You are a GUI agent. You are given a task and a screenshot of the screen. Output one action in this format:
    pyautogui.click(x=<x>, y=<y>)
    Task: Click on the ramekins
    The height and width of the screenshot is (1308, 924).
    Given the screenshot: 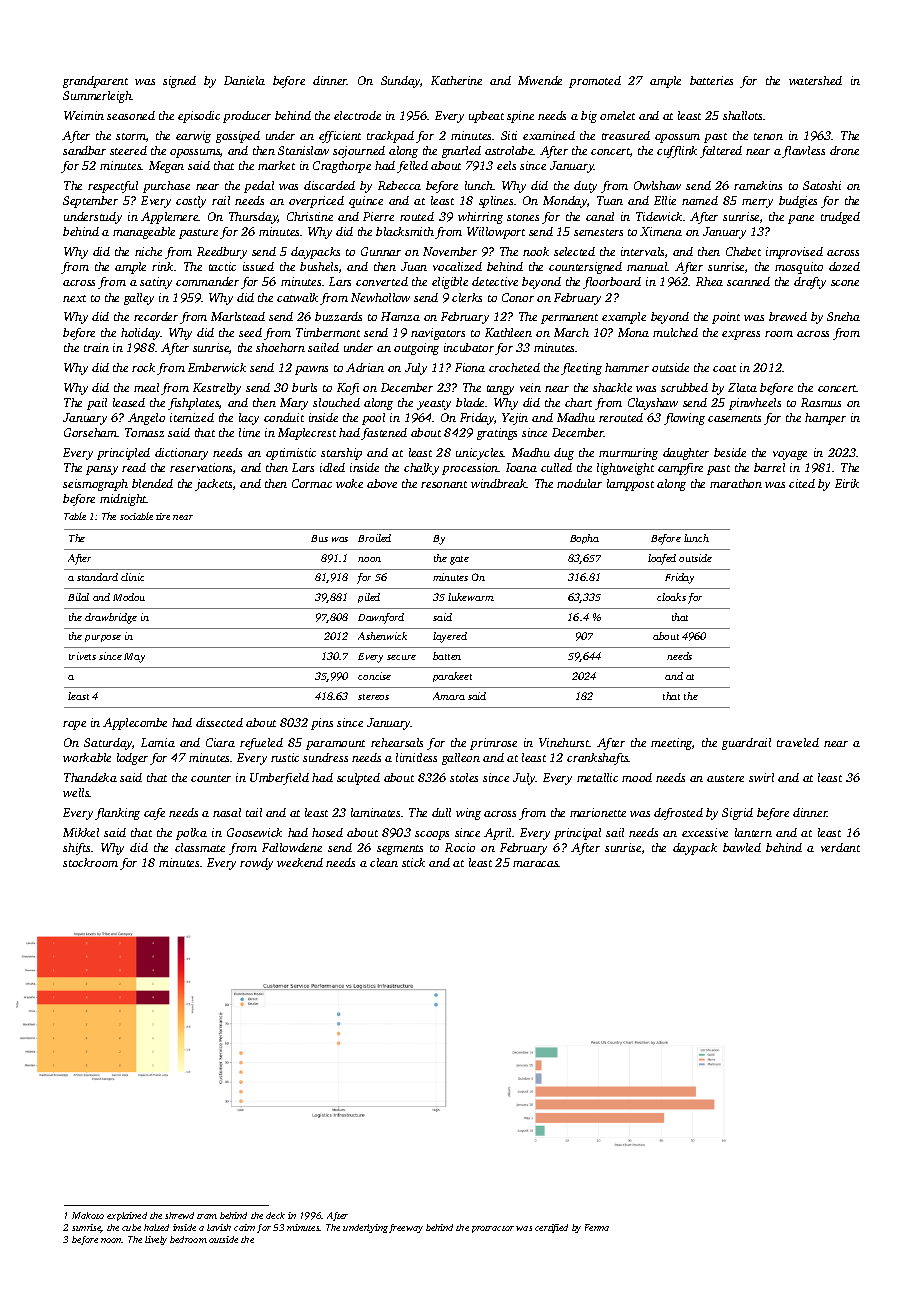 What is the action you would take?
    pyautogui.click(x=758, y=185)
